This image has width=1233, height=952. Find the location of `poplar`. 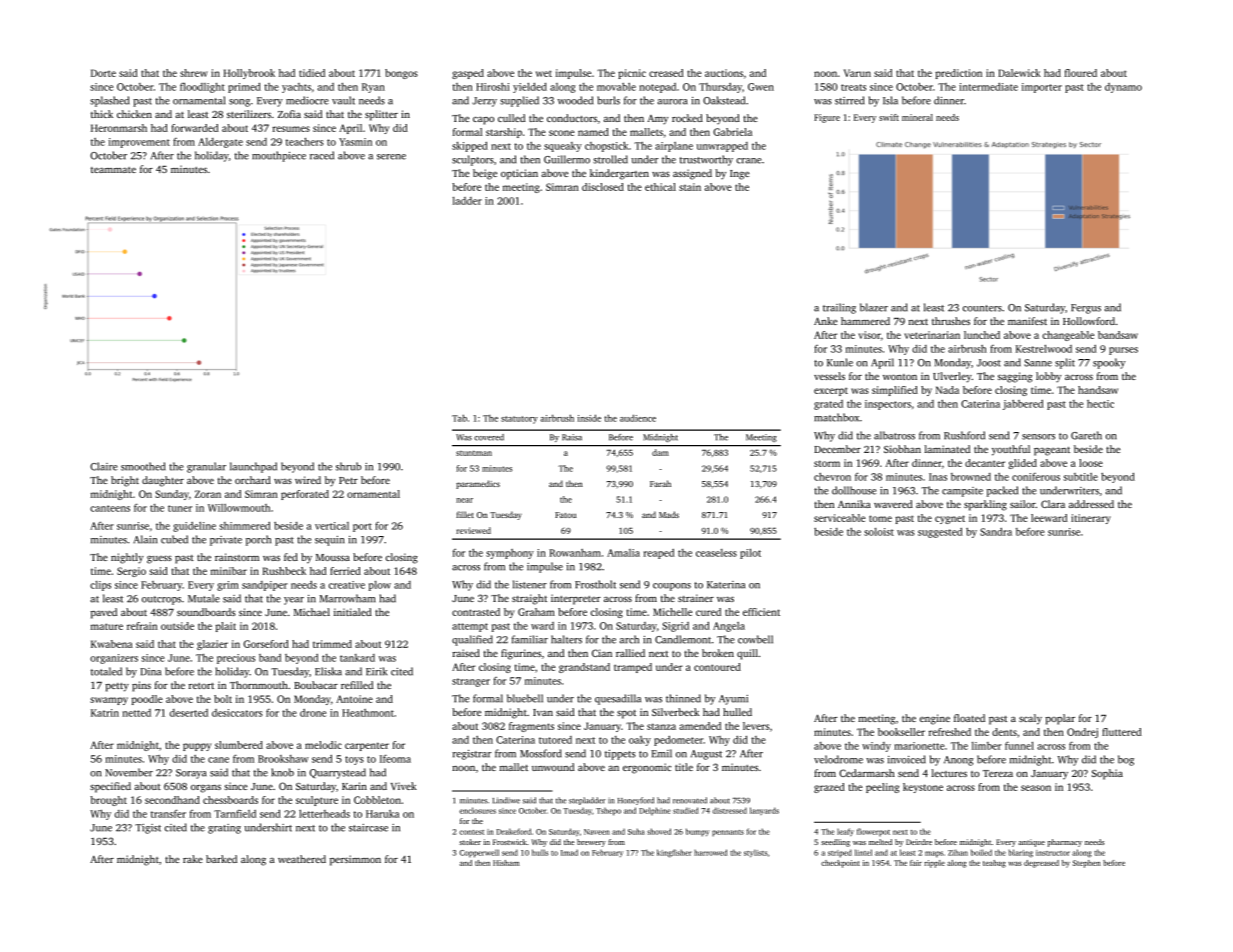

poplar is located at coordinates (1060, 719).
